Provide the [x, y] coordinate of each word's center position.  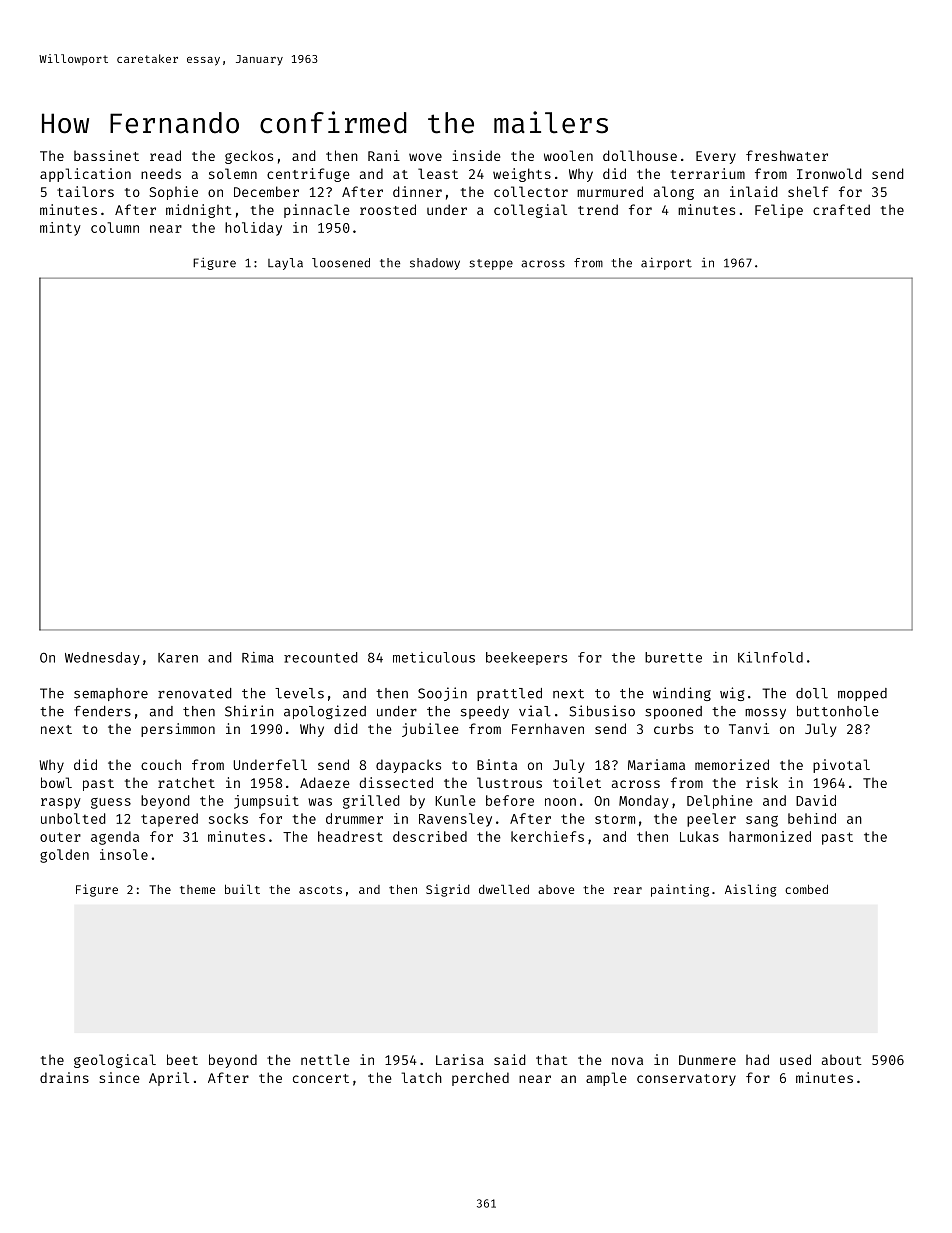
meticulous [434, 657]
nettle [325, 1059]
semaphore [111, 694]
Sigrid [447, 890]
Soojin [442, 694]
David [816, 800]
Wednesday [102, 658]
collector [531, 191]
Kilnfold [770, 657]
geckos [249, 157]
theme [197, 889]
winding [682, 694]
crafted [841, 209]
